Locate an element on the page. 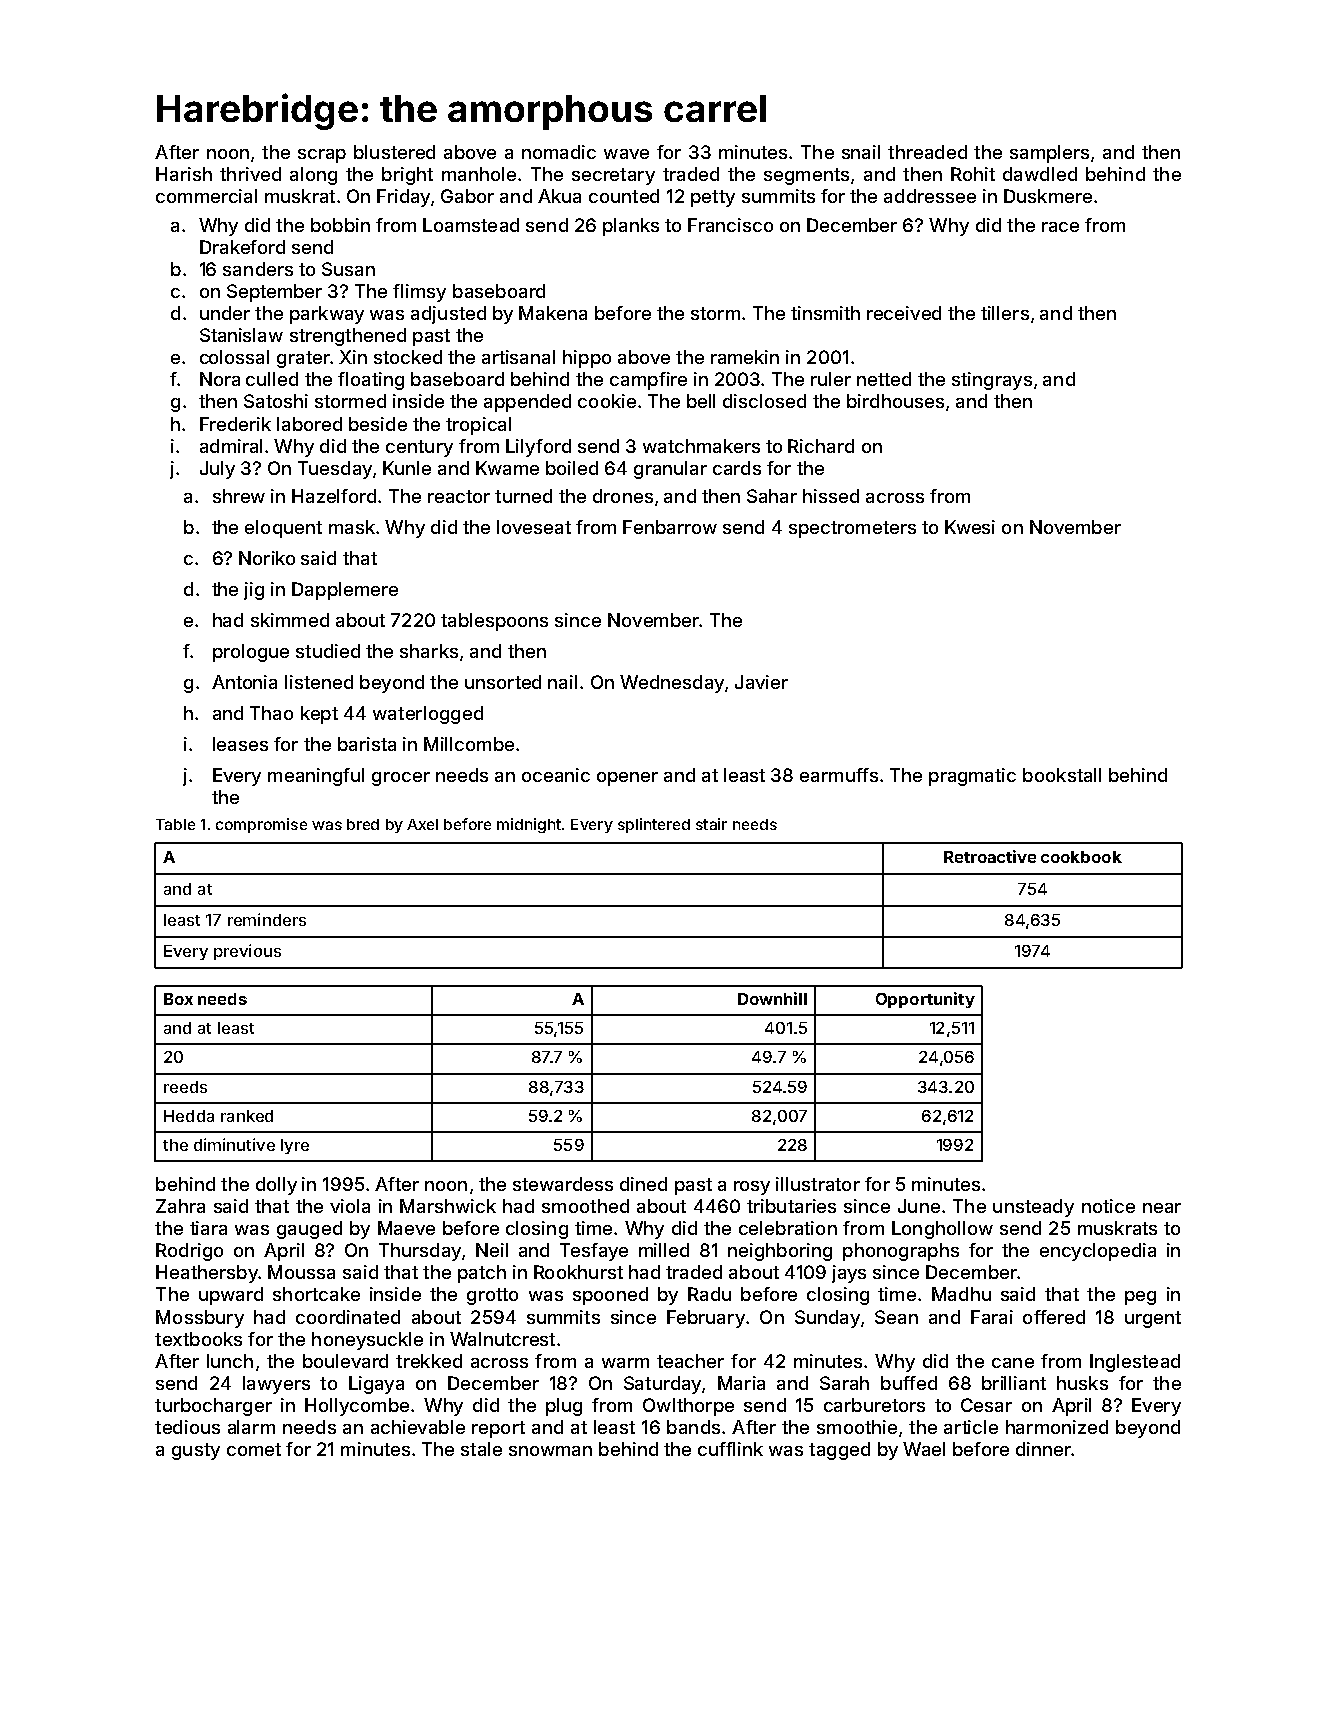 The height and width of the page is (1730, 1337). segments is located at coordinates (806, 176).
